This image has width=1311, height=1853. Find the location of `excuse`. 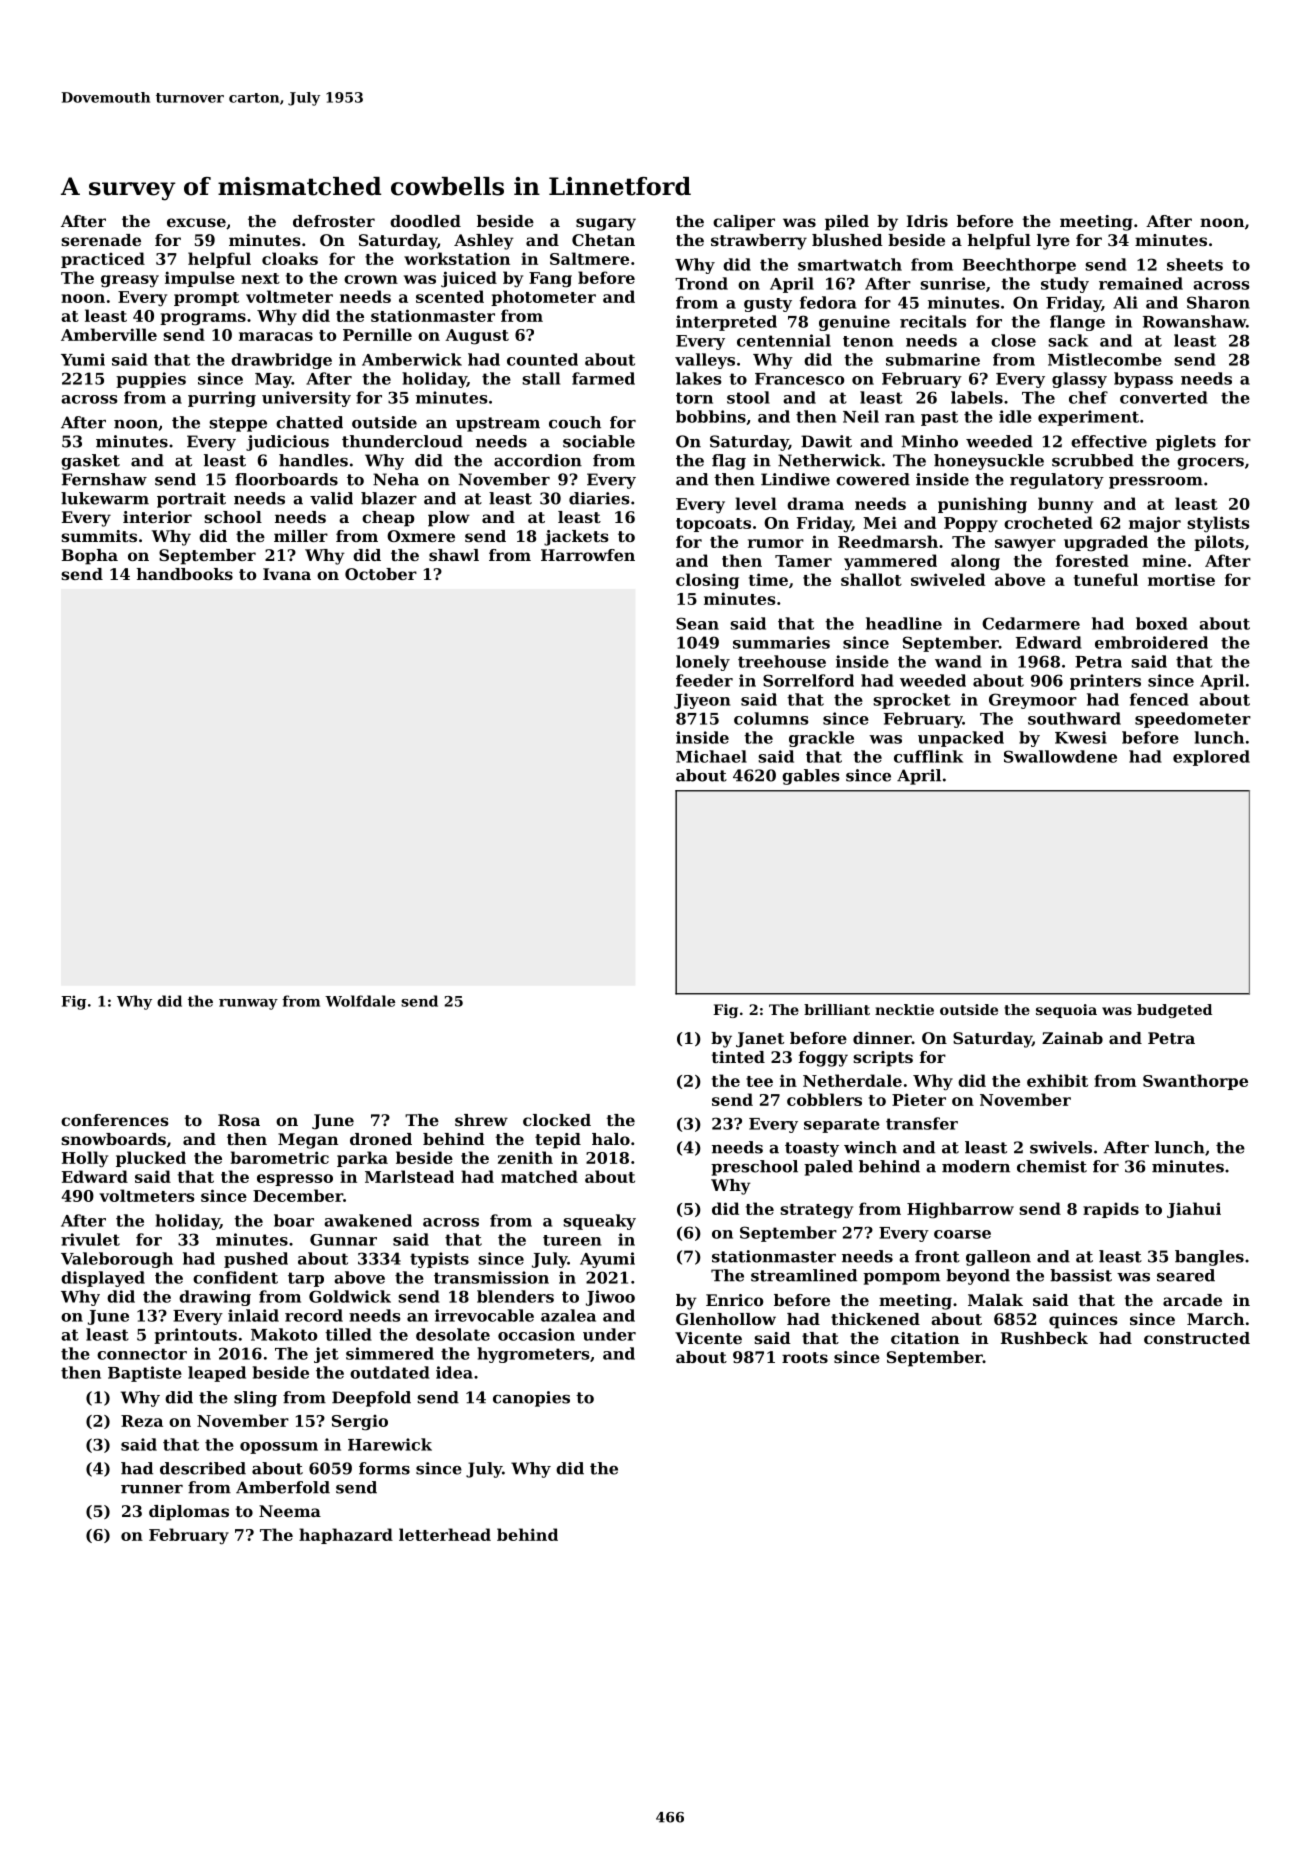

excuse is located at coordinates (196, 222).
